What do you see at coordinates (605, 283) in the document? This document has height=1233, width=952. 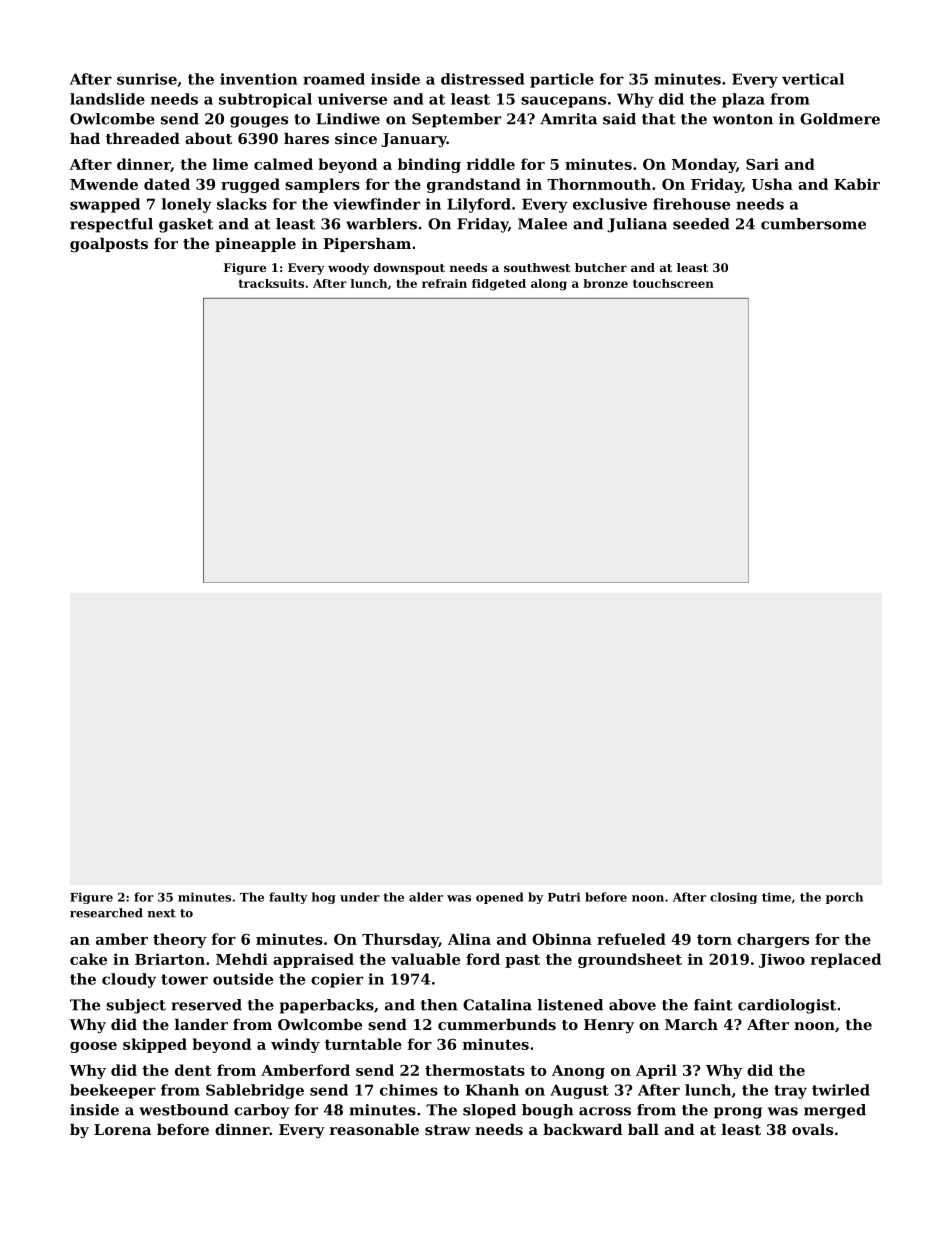 I see `bronze` at bounding box center [605, 283].
